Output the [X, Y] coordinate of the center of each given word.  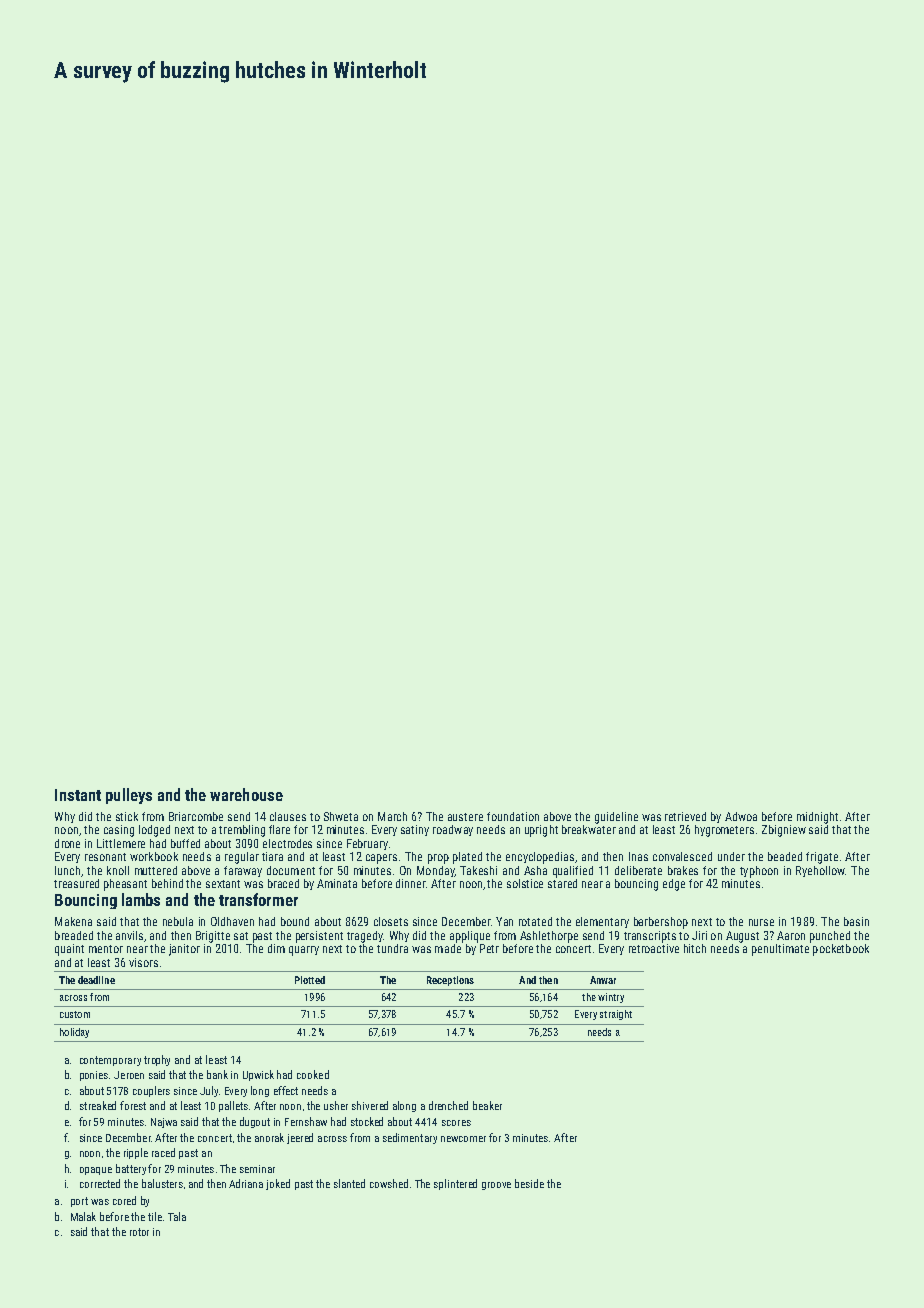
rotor [139, 1232]
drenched [448, 1105]
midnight [817, 818]
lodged [154, 831]
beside [529, 1183]
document [291, 870]
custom [75, 1014]
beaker [487, 1105]
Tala [177, 1216]
